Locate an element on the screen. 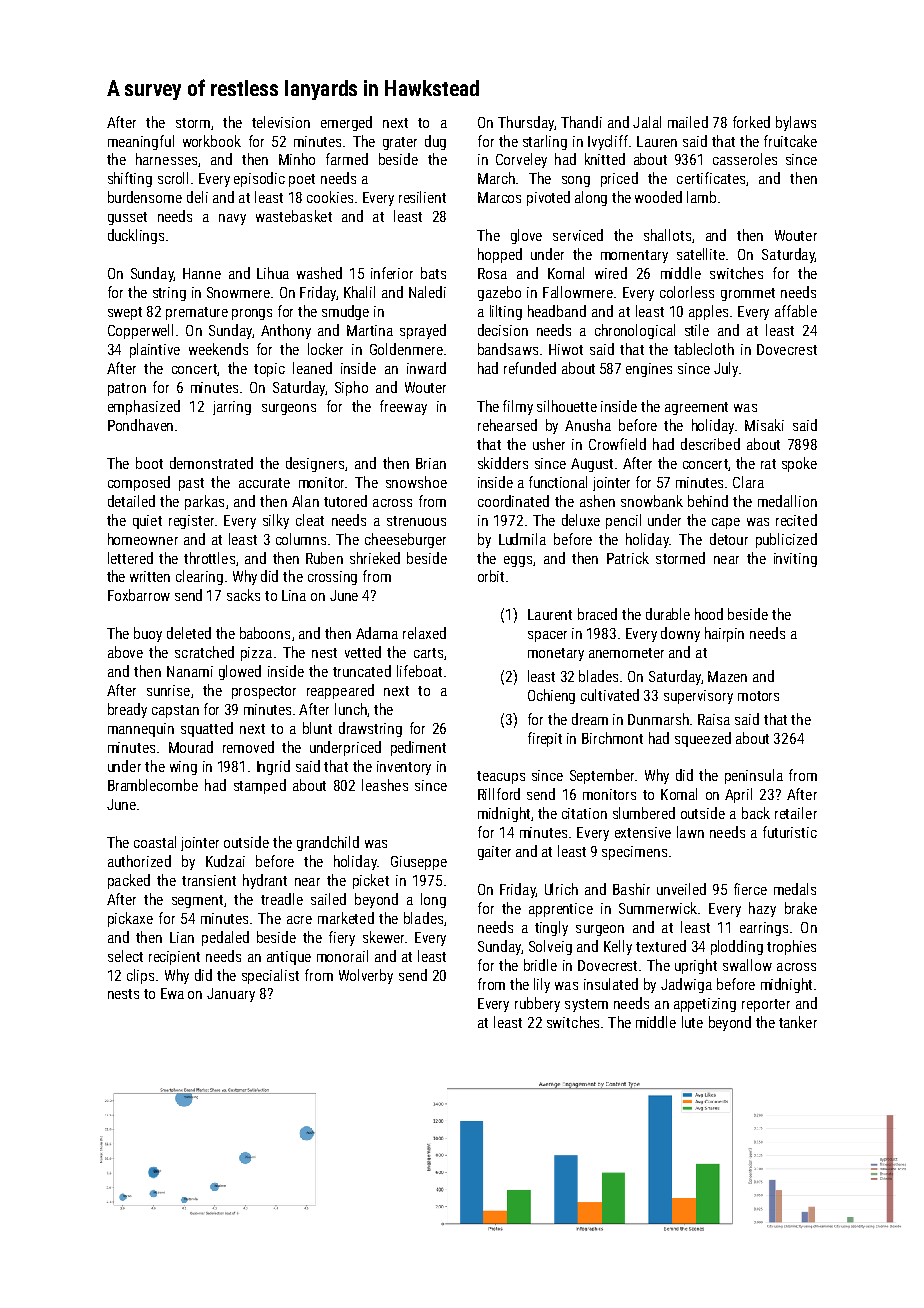 This screenshot has height=1308, width=924. Bramblecombe is located at coordinates (153, 785).
